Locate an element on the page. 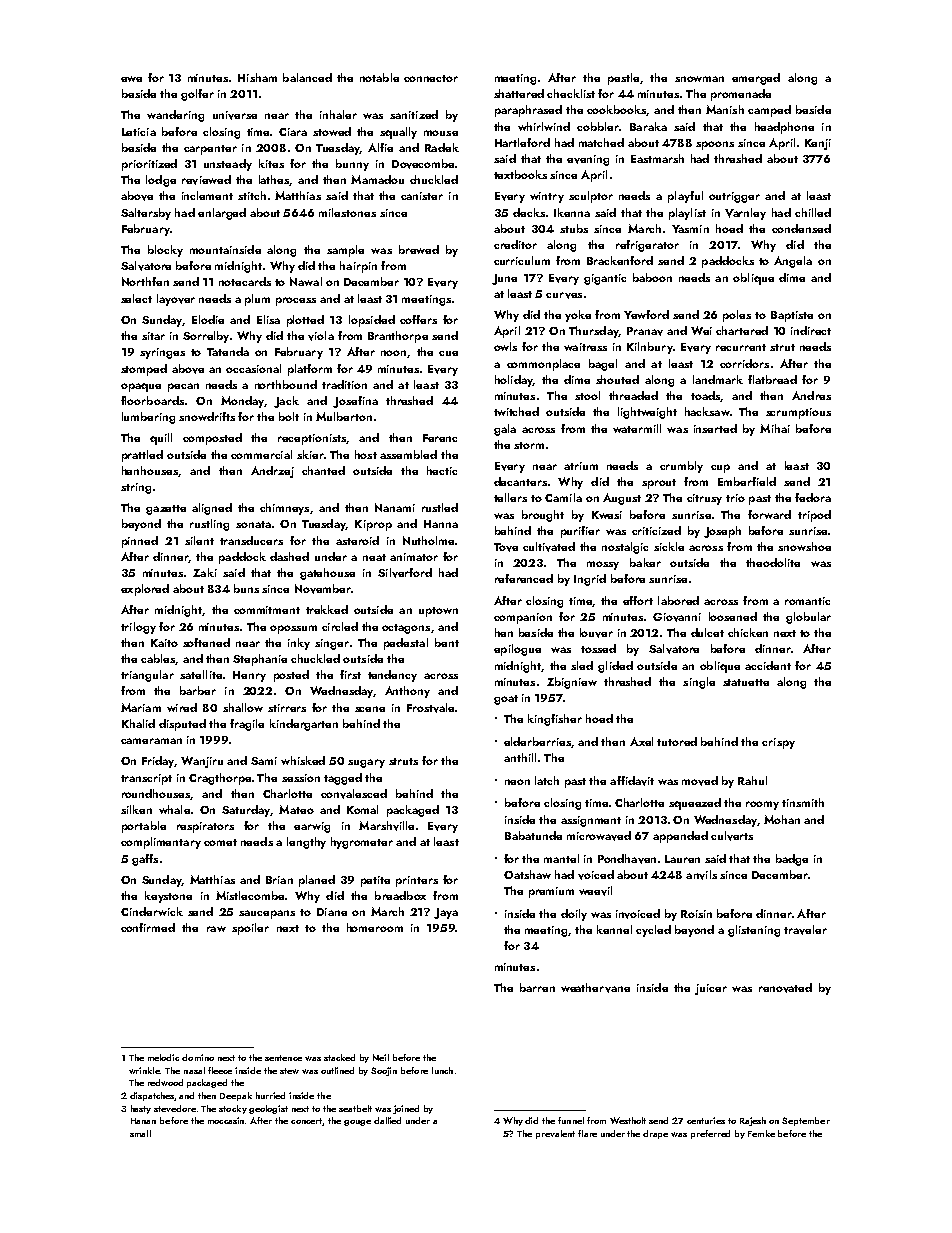 The width and height of the document is (952, 1233). lumbering is located at coordinates (148, 418).
